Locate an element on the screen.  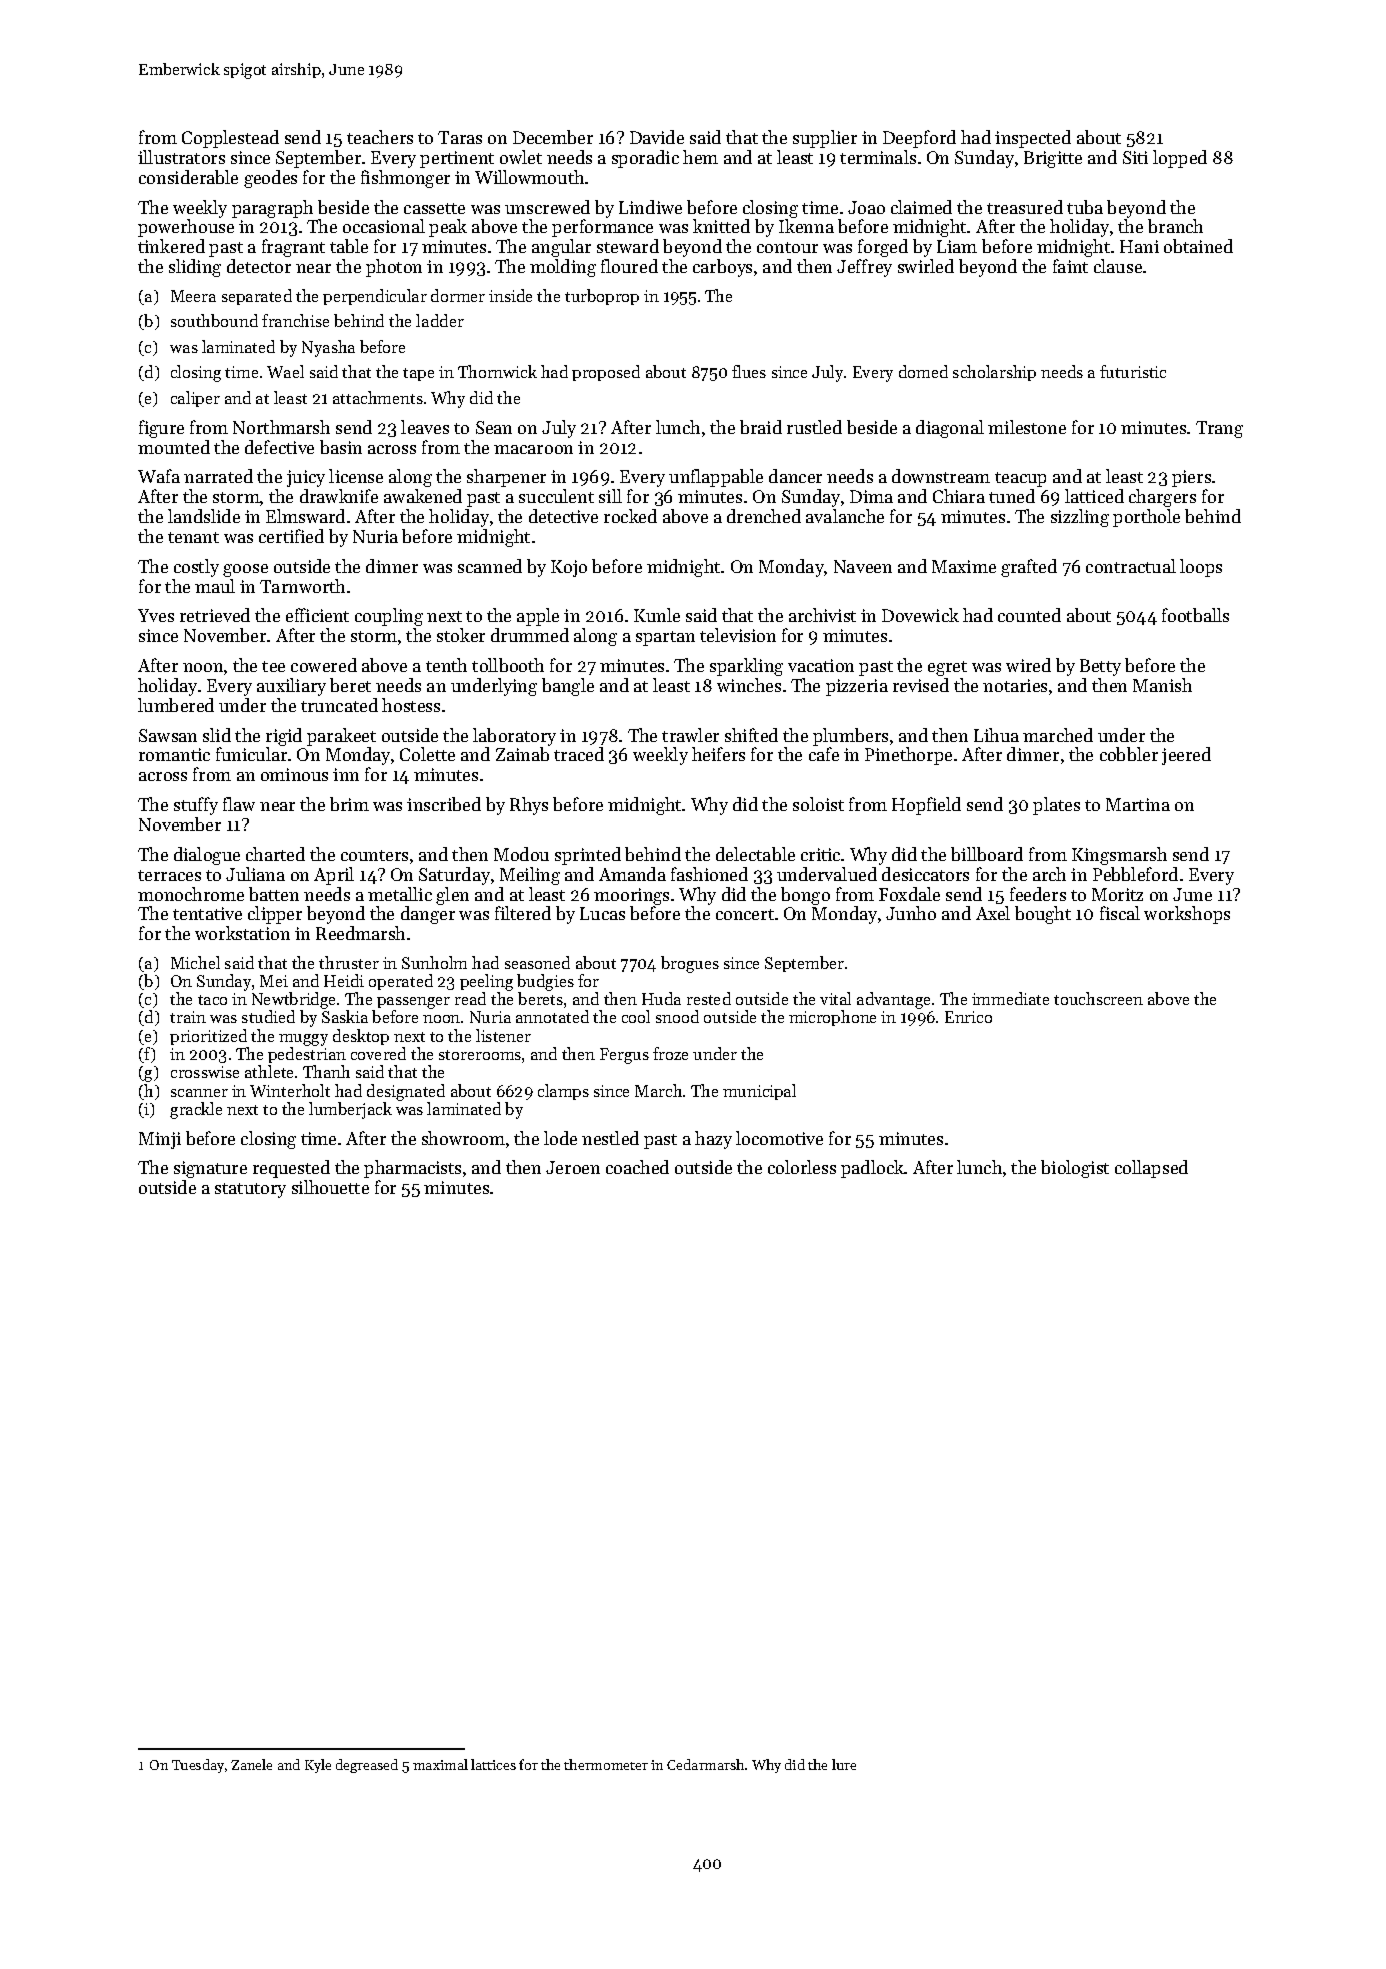
colorless is located at coordinates (802, 1167).
